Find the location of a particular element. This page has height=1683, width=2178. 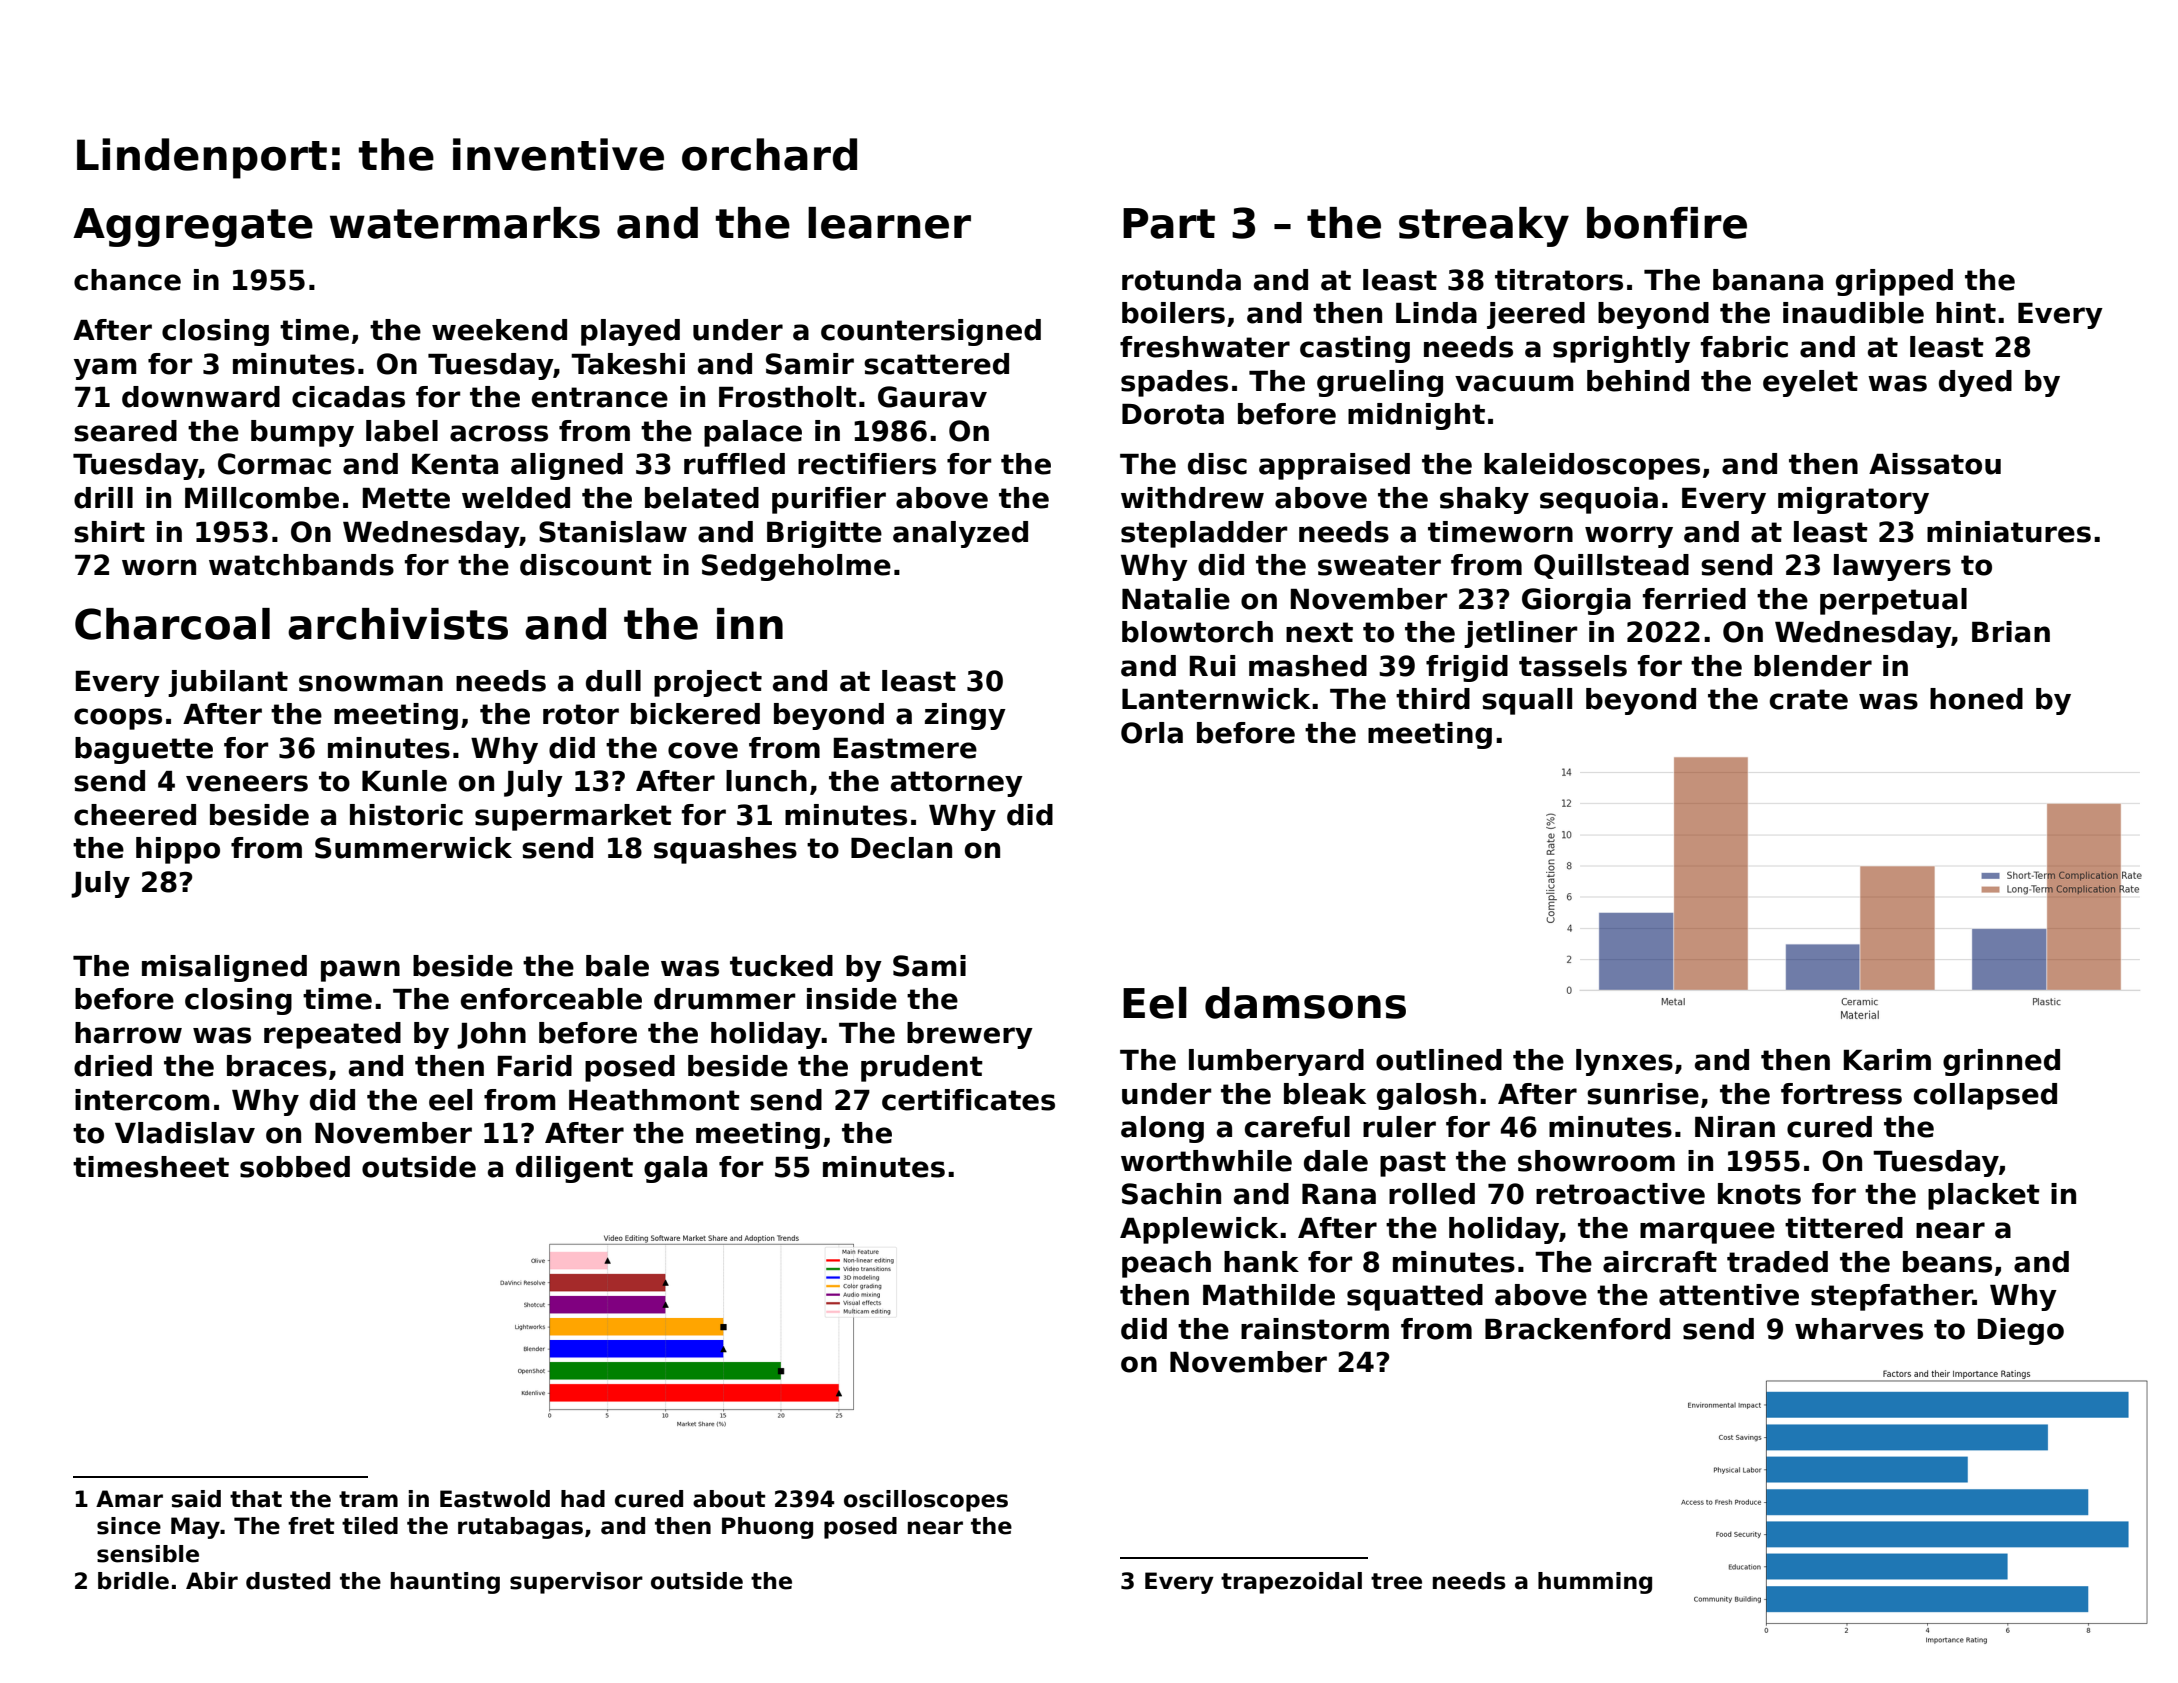

miniatures is located at coordinates (2009, 532).
